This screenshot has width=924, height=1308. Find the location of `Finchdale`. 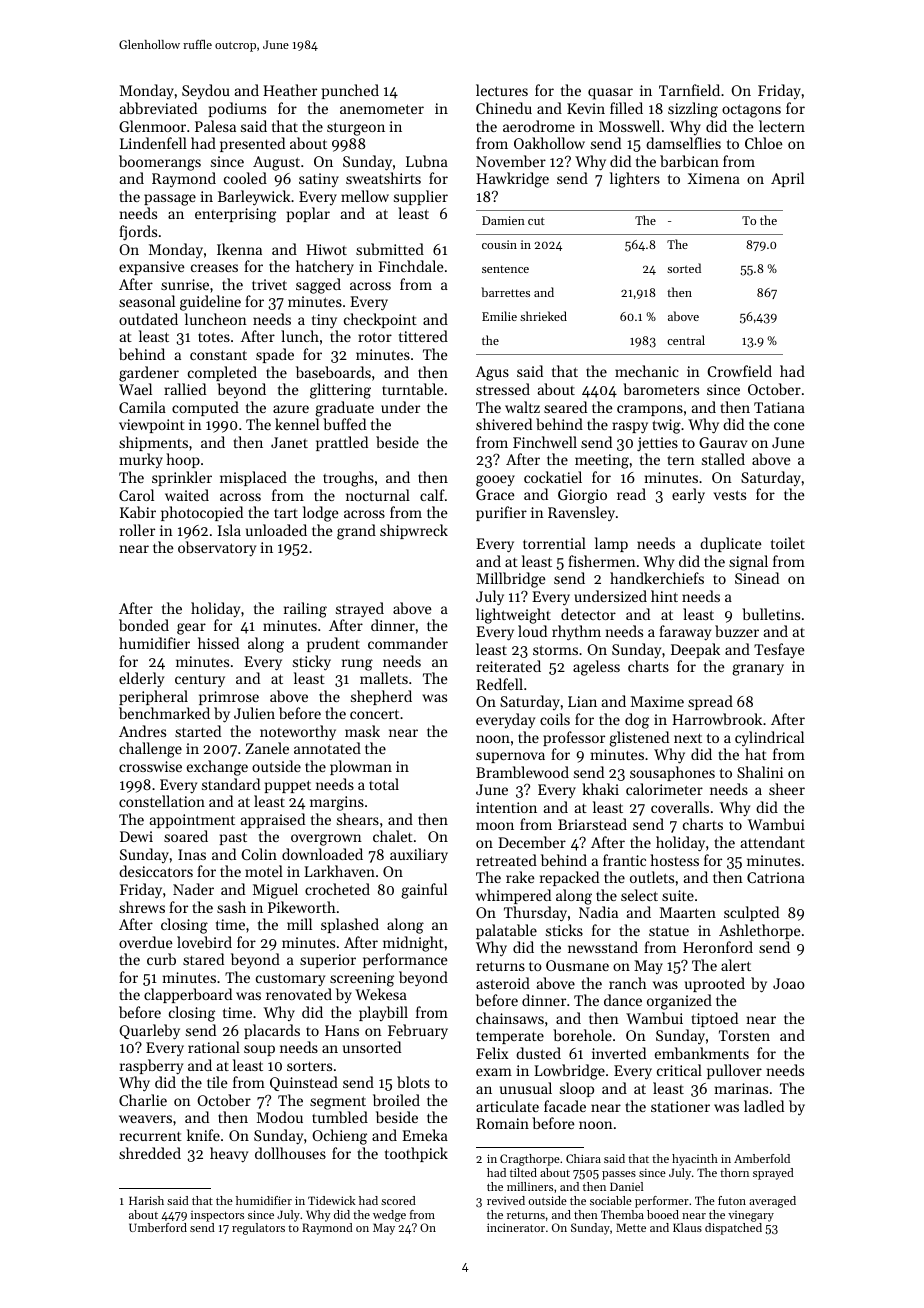

Finchdale is located at coordinates (411, 266).
